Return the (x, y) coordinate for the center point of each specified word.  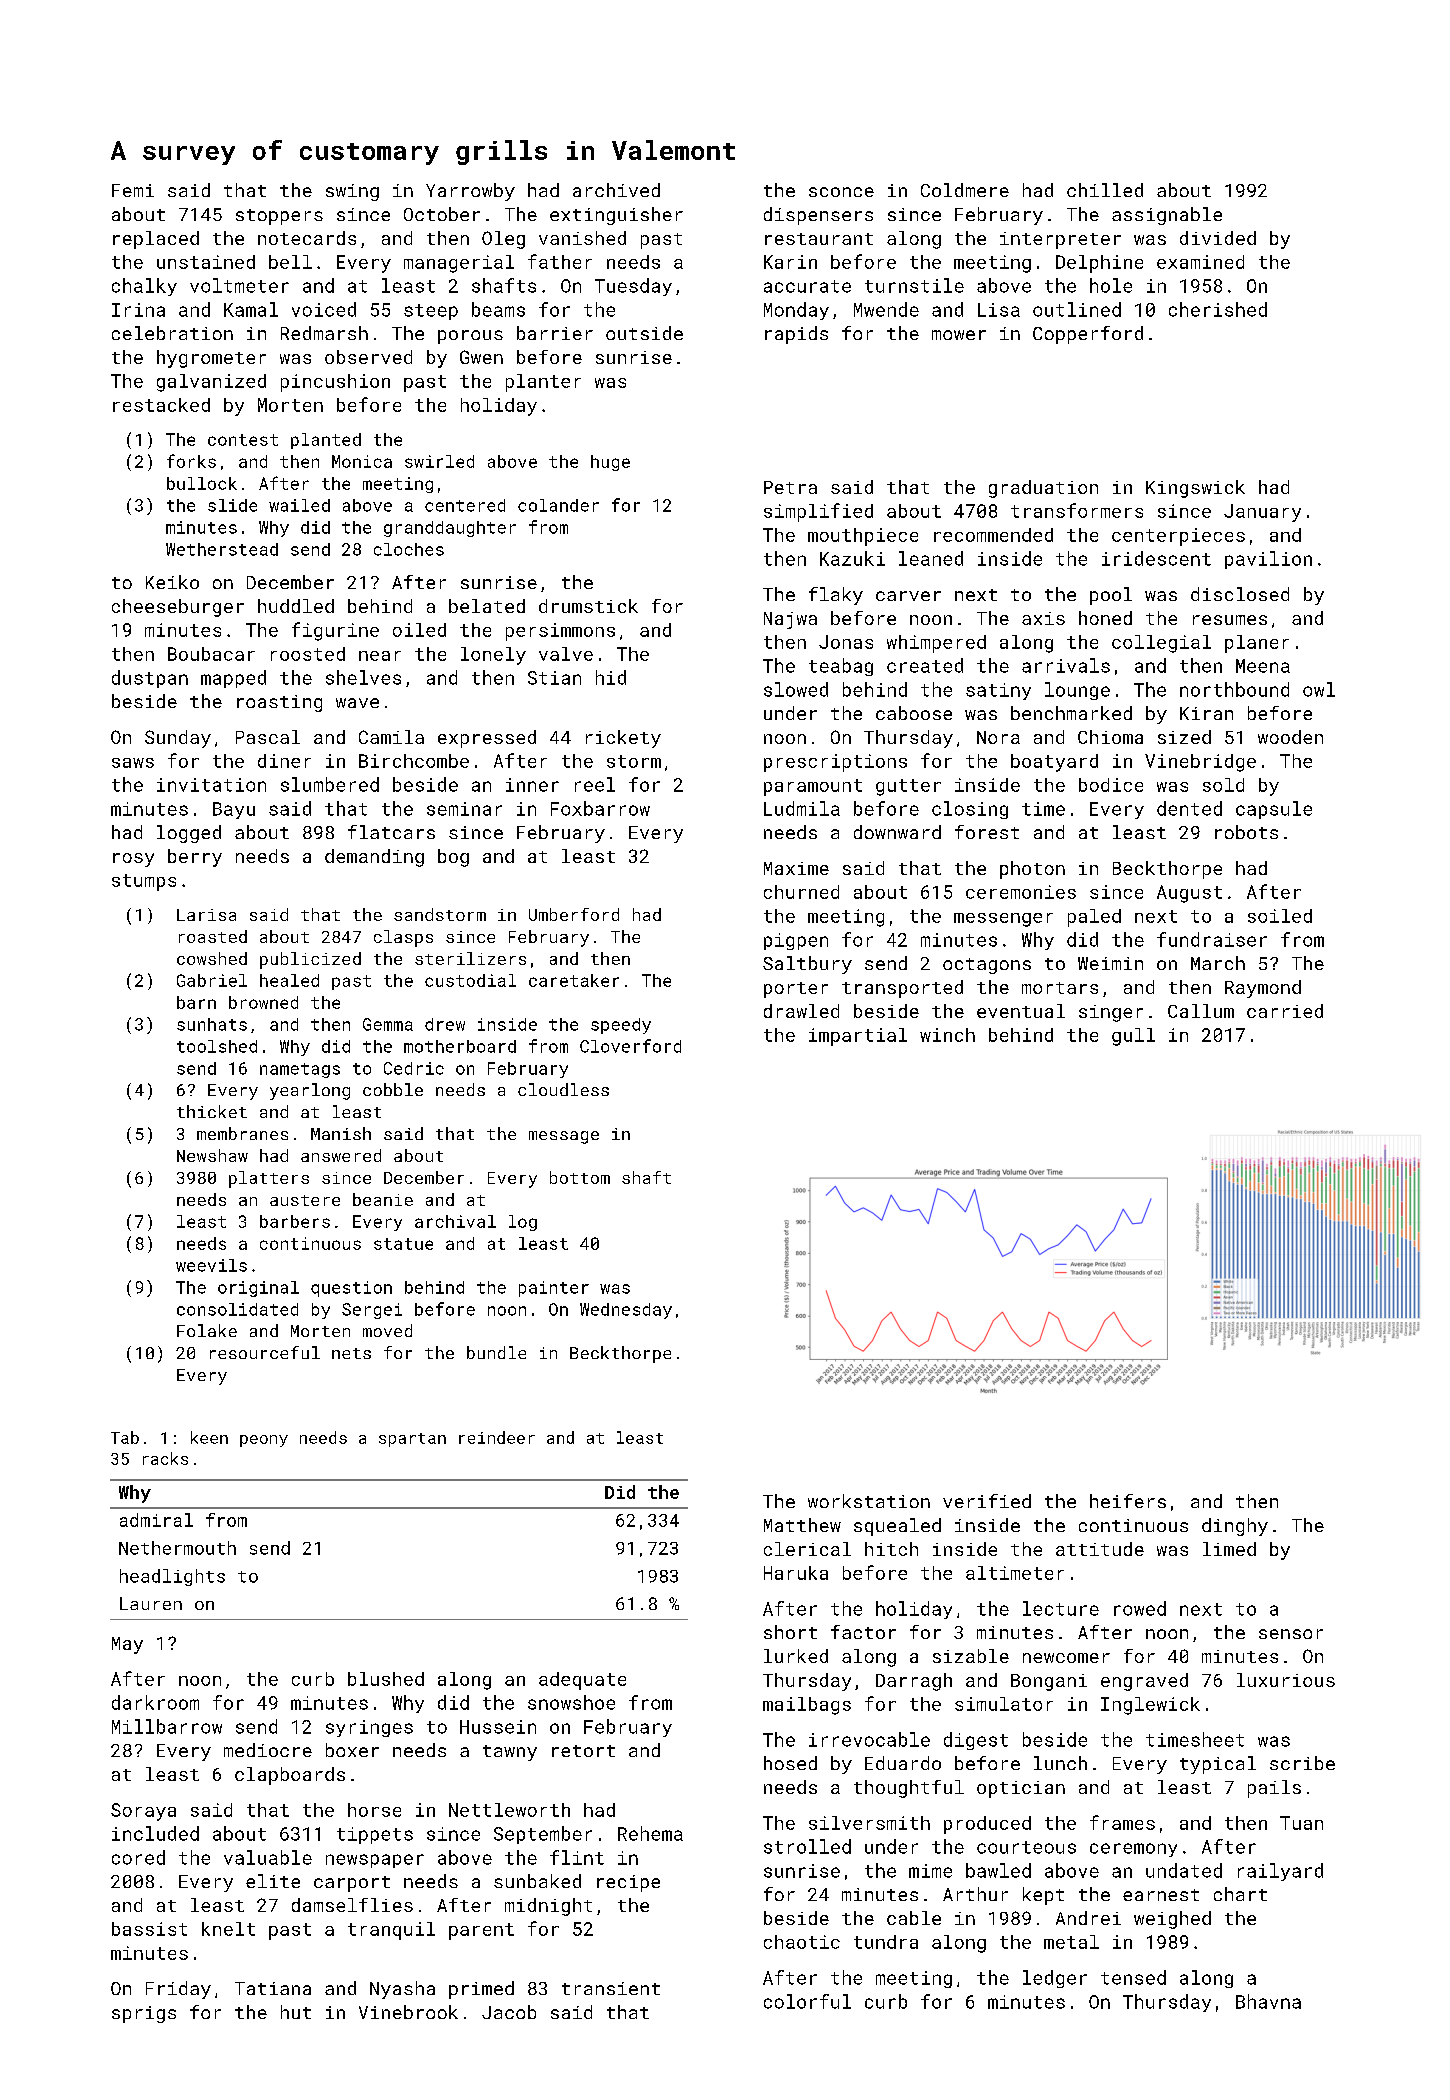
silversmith (869, 1823)
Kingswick (1195, 489)
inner (532, 785)
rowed (1140, 1608)
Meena (1263, 666)
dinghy (1235, 1527)
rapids (796, 335)
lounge (1077, 691)
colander (558, 505)
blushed (386, 1679)
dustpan (150, 679)
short (790, 1632)
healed (289, 980)
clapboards (290, 1776)
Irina (138, 310)
